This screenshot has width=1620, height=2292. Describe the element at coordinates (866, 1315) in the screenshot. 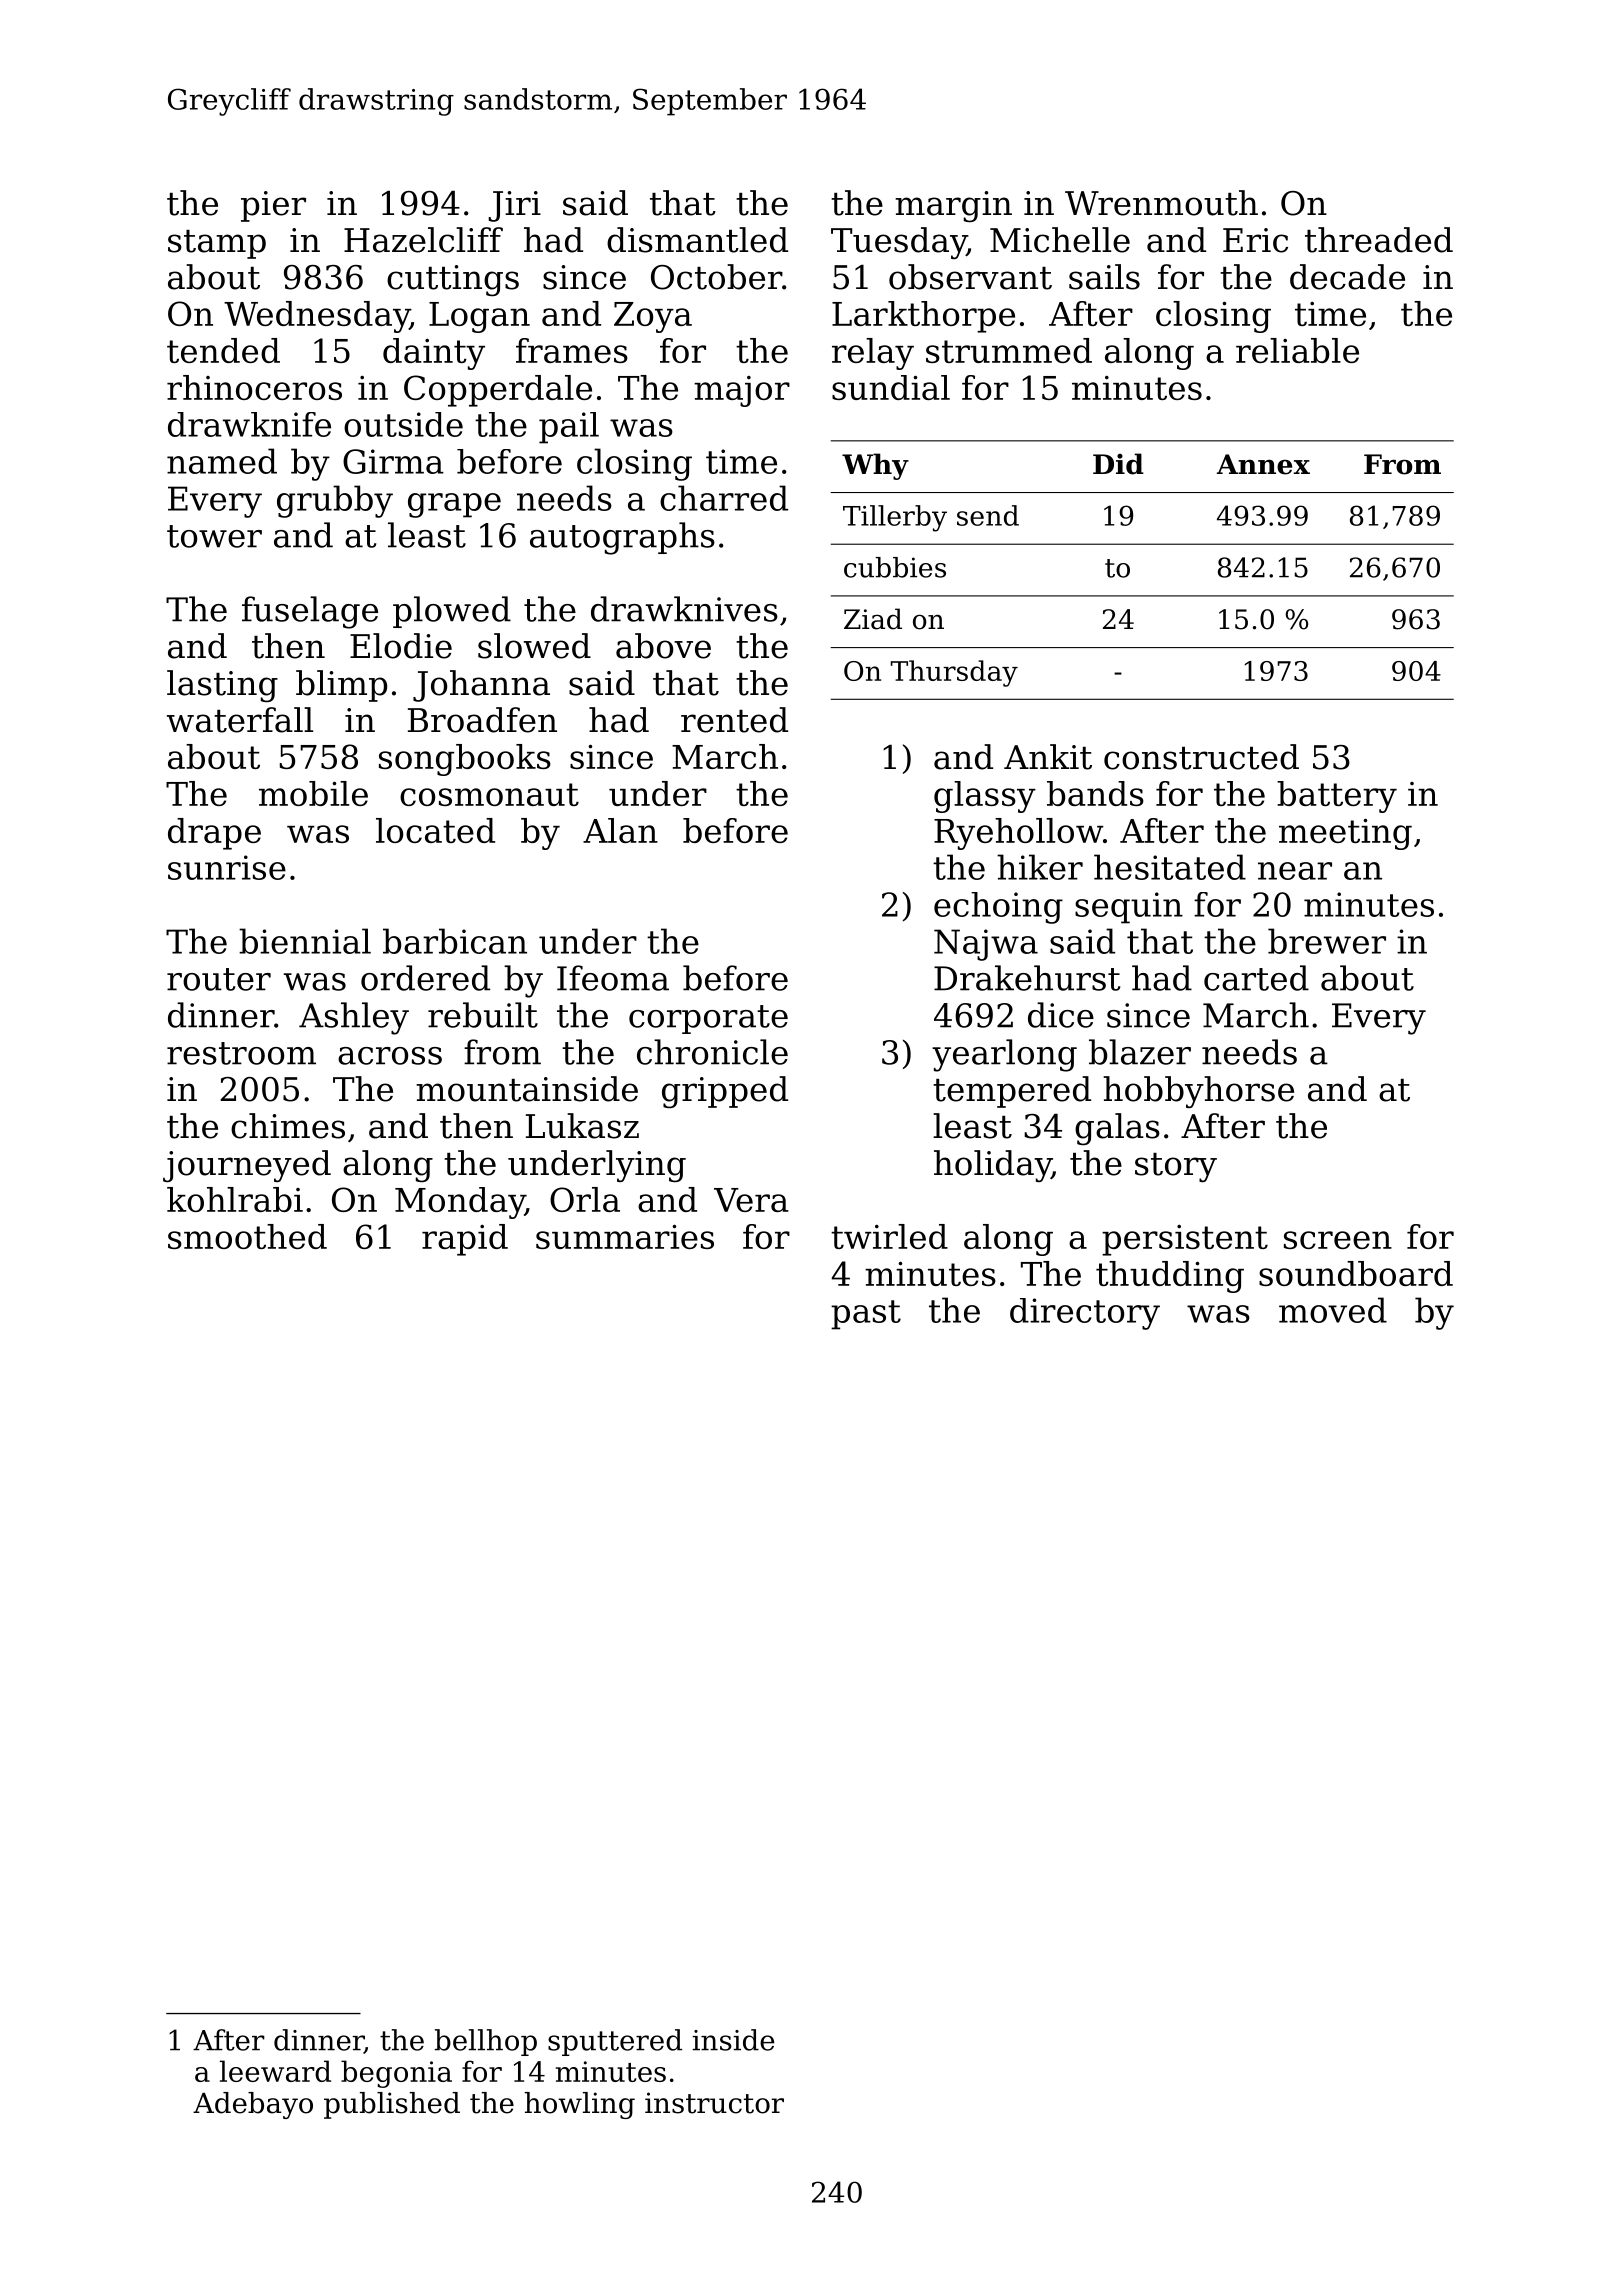

I see `past` at that location.
